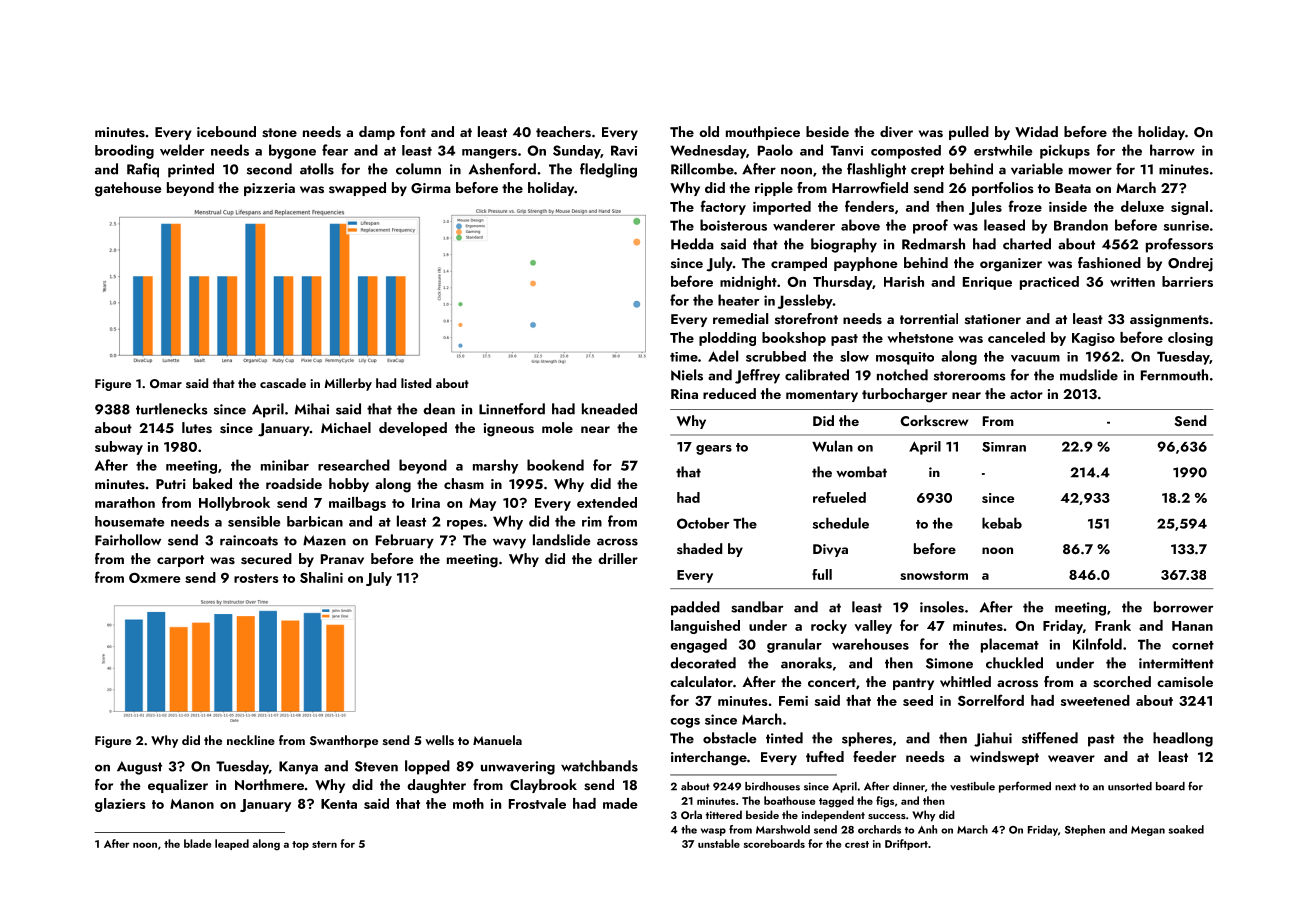  I want to click on Adel, so click(723, 356).
